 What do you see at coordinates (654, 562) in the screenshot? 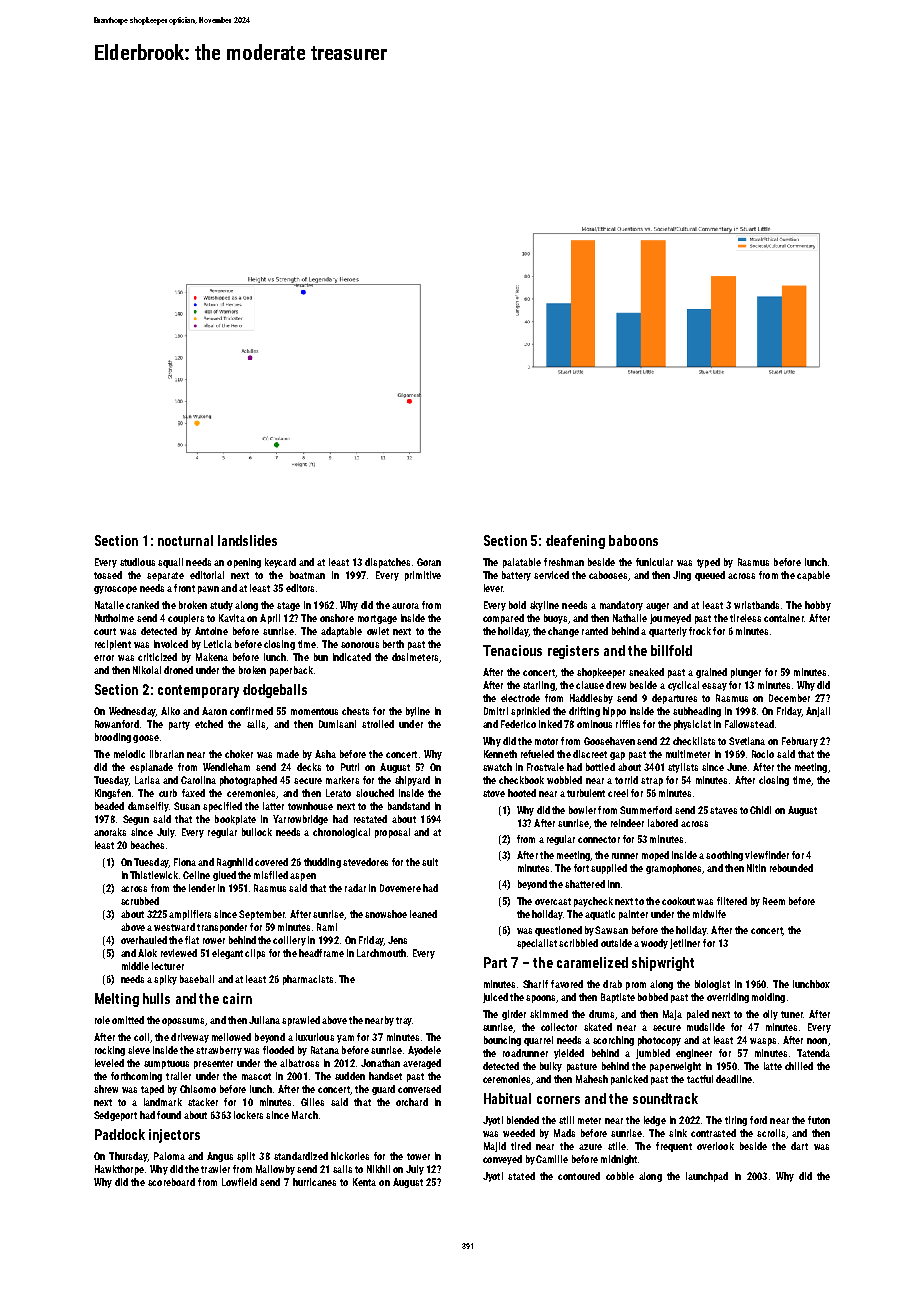
I see `funicular` at bounding box center [654, 562].
